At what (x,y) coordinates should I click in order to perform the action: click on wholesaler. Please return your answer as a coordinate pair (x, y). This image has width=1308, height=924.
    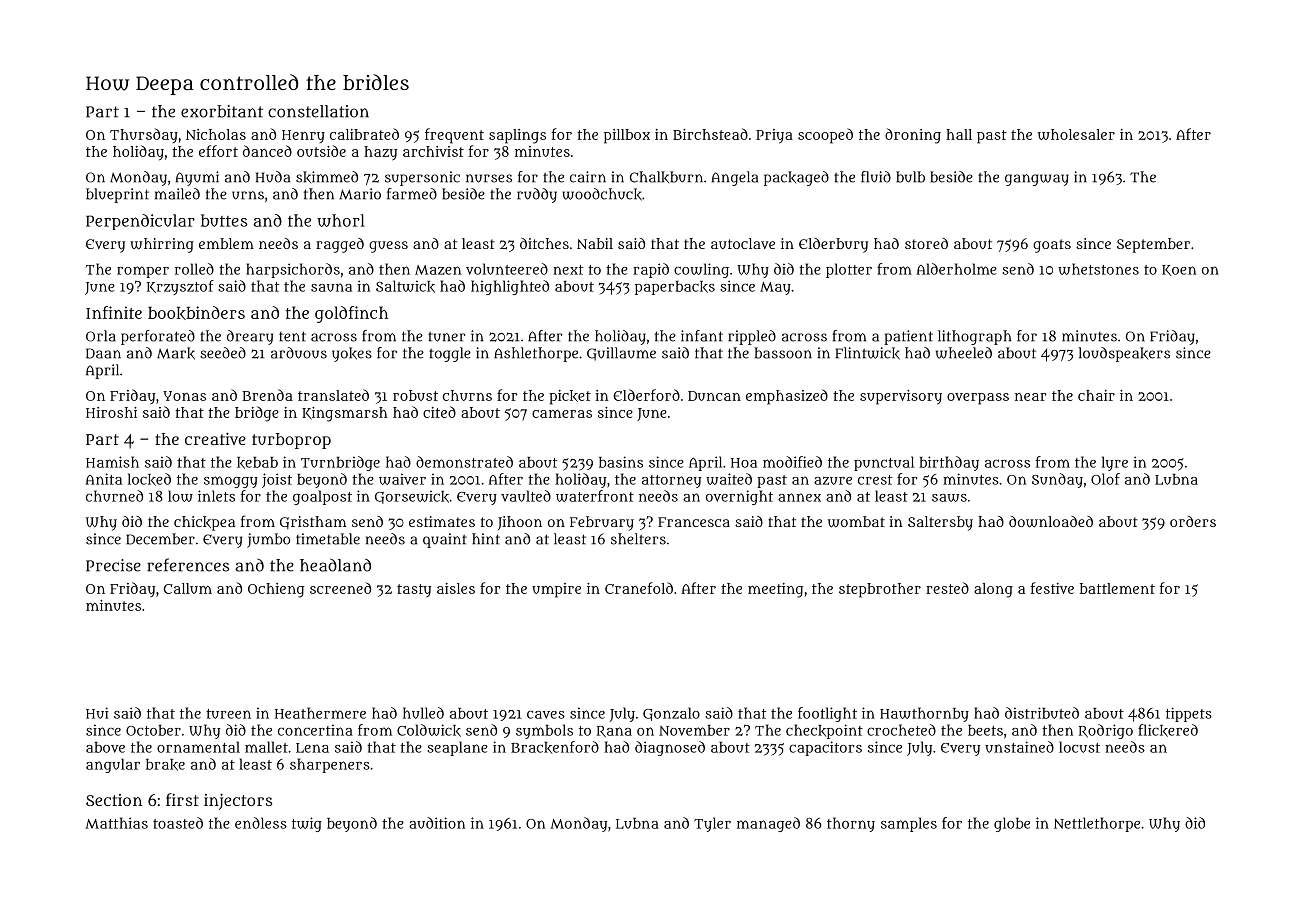
    Looking at the image, I should click on (1076, 134).
